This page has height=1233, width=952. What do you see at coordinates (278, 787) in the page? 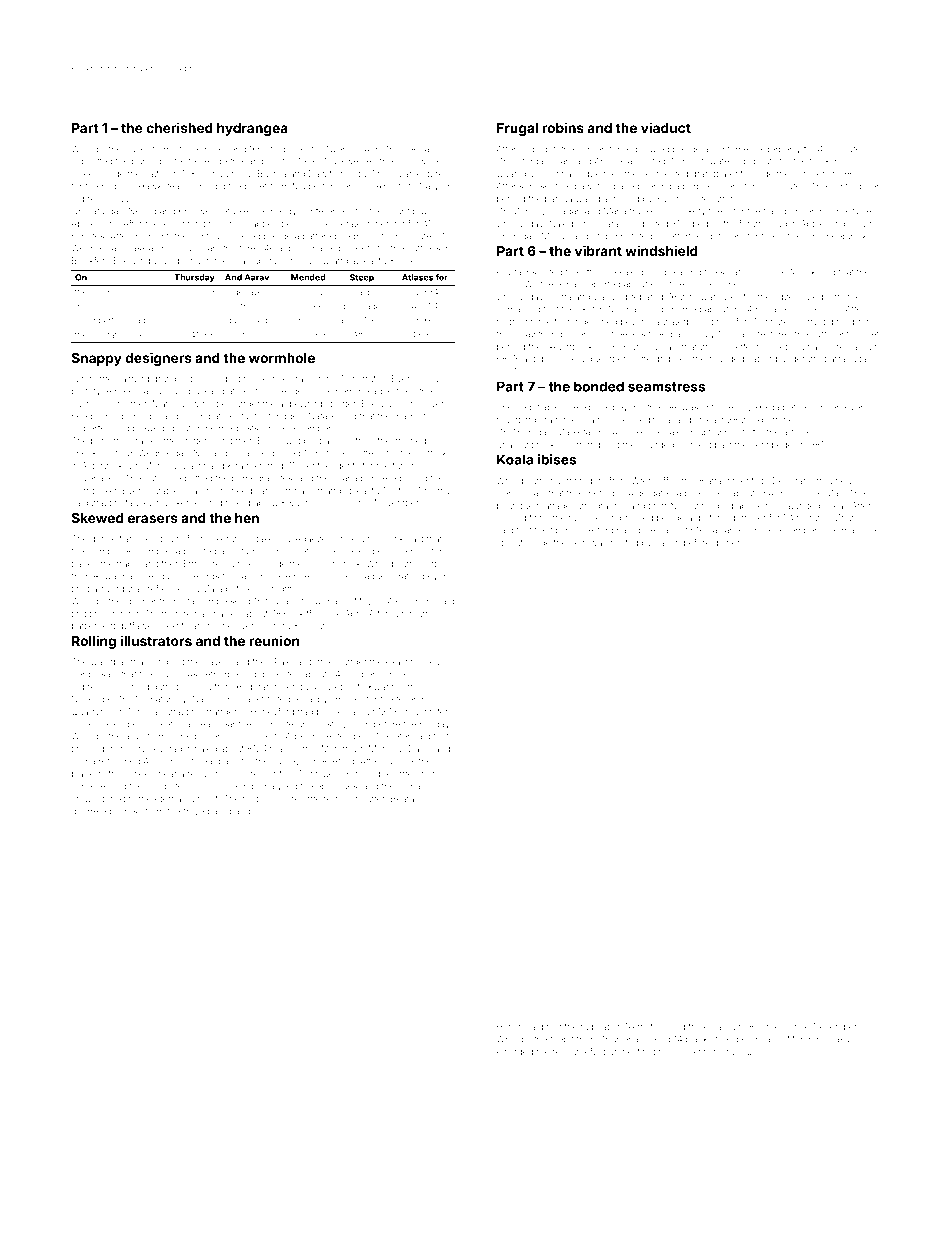
I see `analyzed` at bounding box center [278, 787].
